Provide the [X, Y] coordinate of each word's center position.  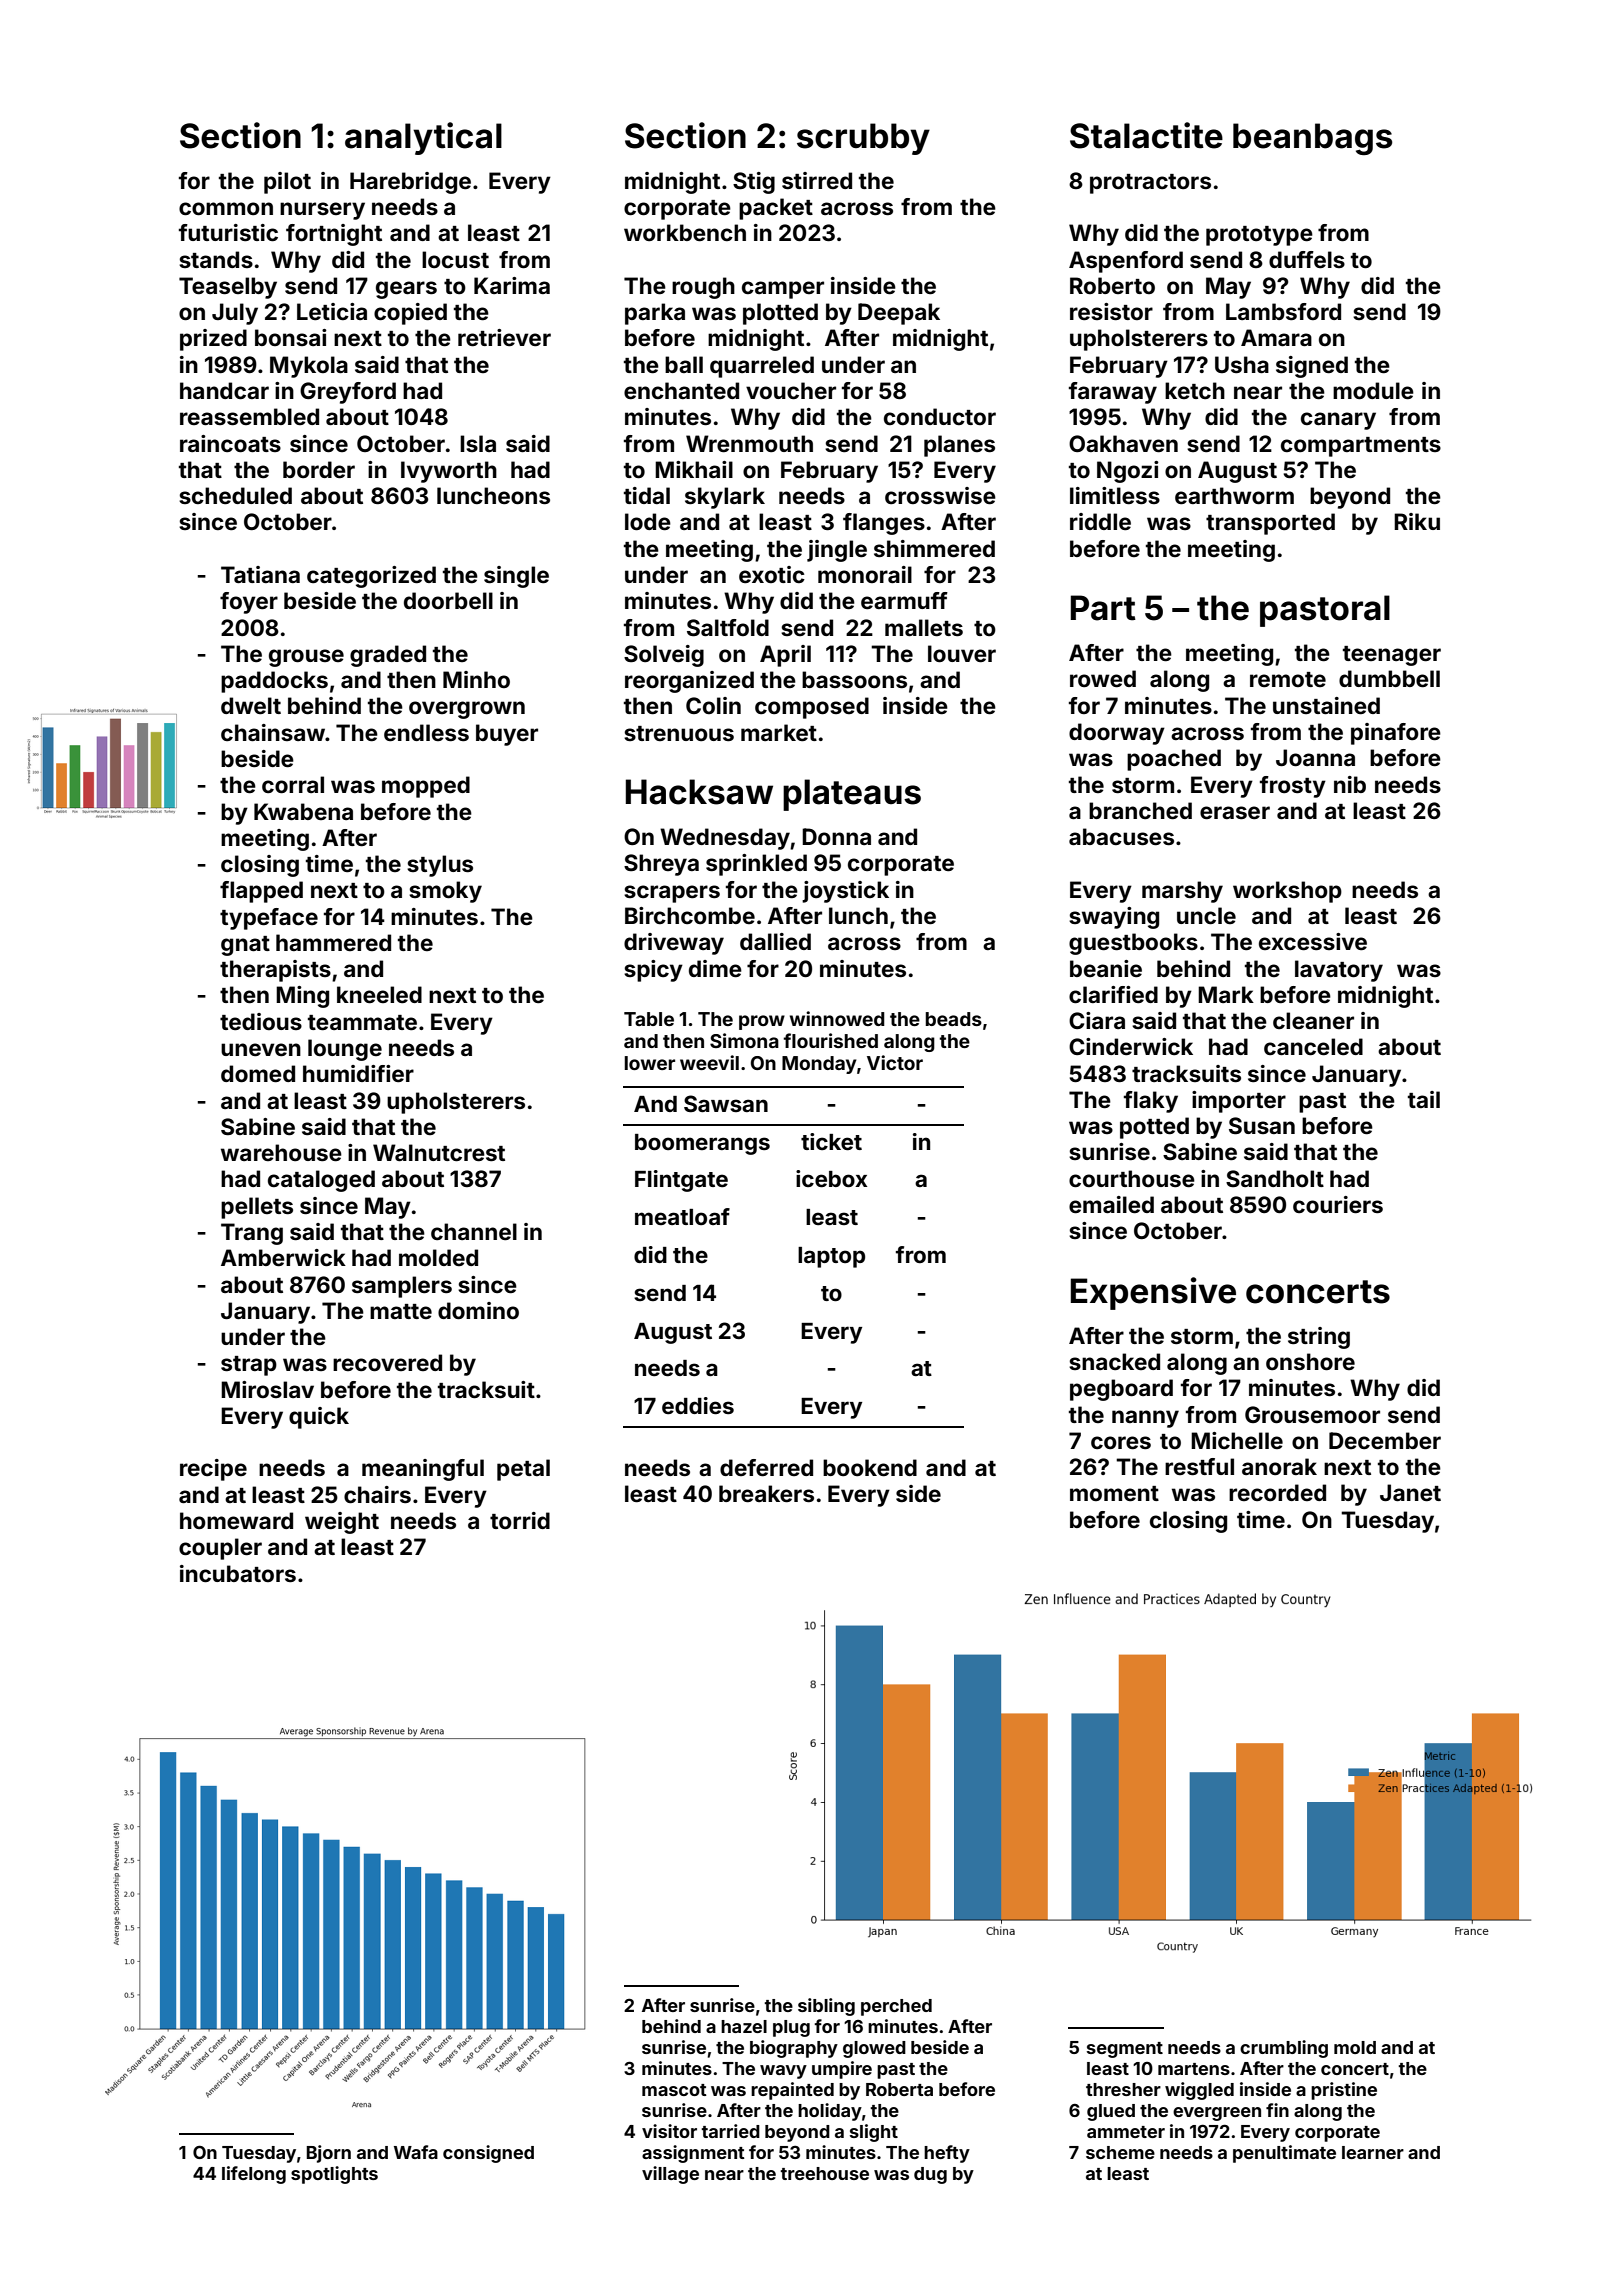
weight [342, 1523]
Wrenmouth [749, 443]
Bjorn [329, 2154]
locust [455, 259]
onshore [1310, 1361]
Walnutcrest [439, 1152]
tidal [647, 495]
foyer [249, 603]
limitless [1115, 495]
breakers [766, 1493]
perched [896, 2007]
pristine [1344, 2091]
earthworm [1234, 495]
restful [1199, 1466]
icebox [831, 1178]
